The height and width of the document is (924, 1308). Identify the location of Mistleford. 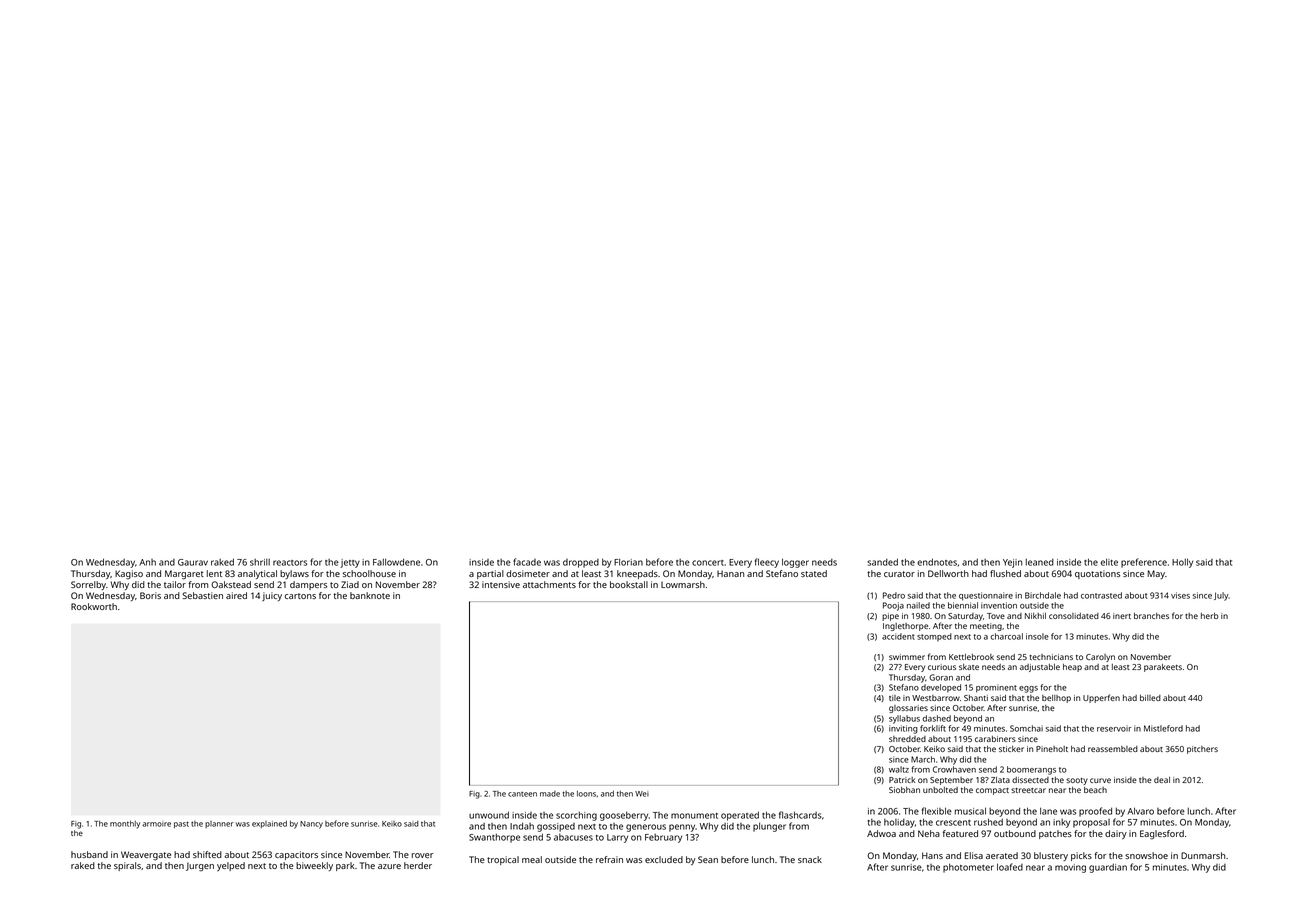
(1163, 728).
